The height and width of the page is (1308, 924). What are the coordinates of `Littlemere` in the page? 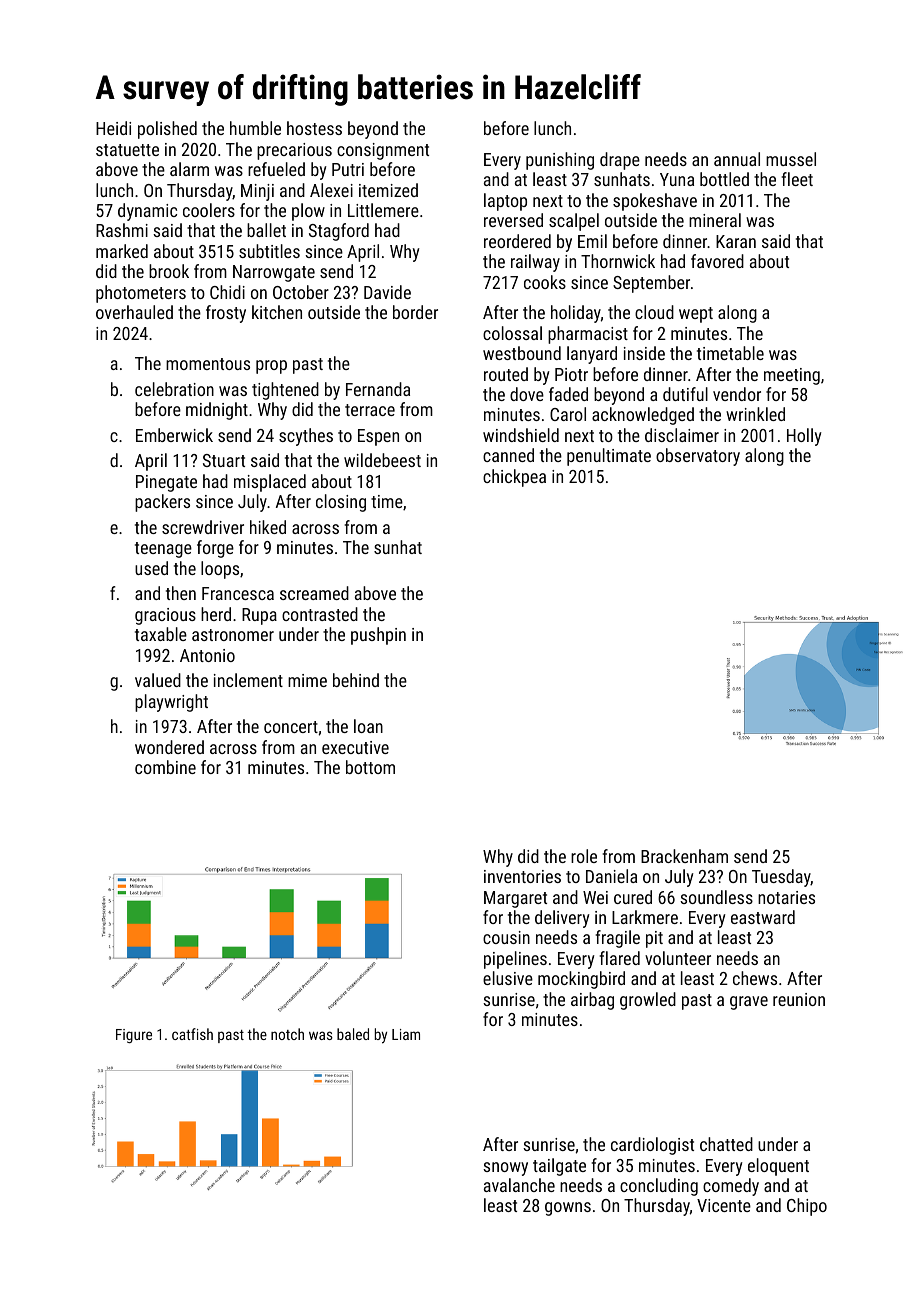 It's located at (383, 210).
